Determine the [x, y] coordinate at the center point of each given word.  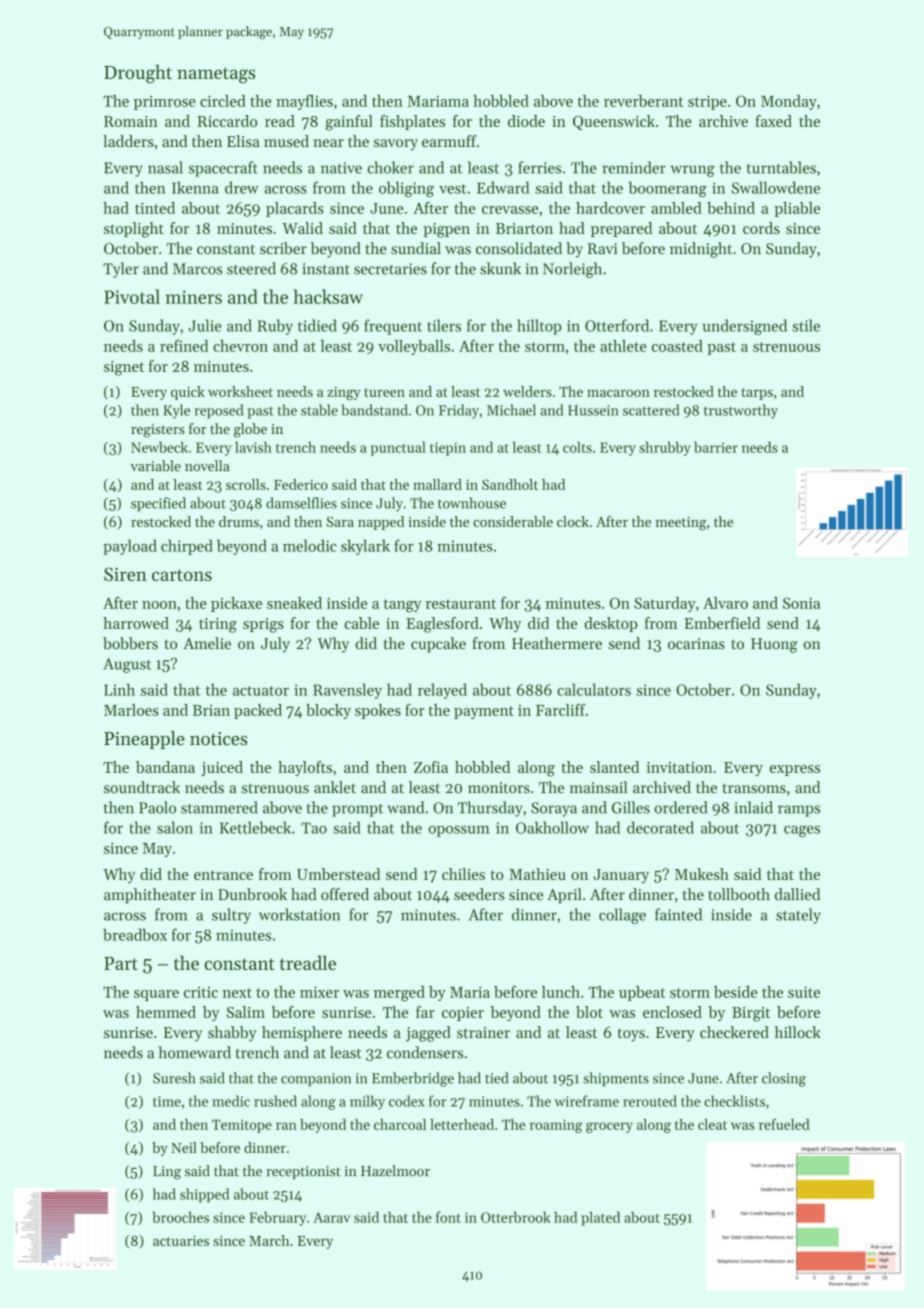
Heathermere [557, 643]
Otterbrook [516, 1217]
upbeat [642, 993]
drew [242, 187]
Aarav [331, 1217]
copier [463, 1014]
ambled [676, 208]
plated [600, 1218]
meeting [681, 523]
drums [239, 521]
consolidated [519, 248]
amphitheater [150, 896]
